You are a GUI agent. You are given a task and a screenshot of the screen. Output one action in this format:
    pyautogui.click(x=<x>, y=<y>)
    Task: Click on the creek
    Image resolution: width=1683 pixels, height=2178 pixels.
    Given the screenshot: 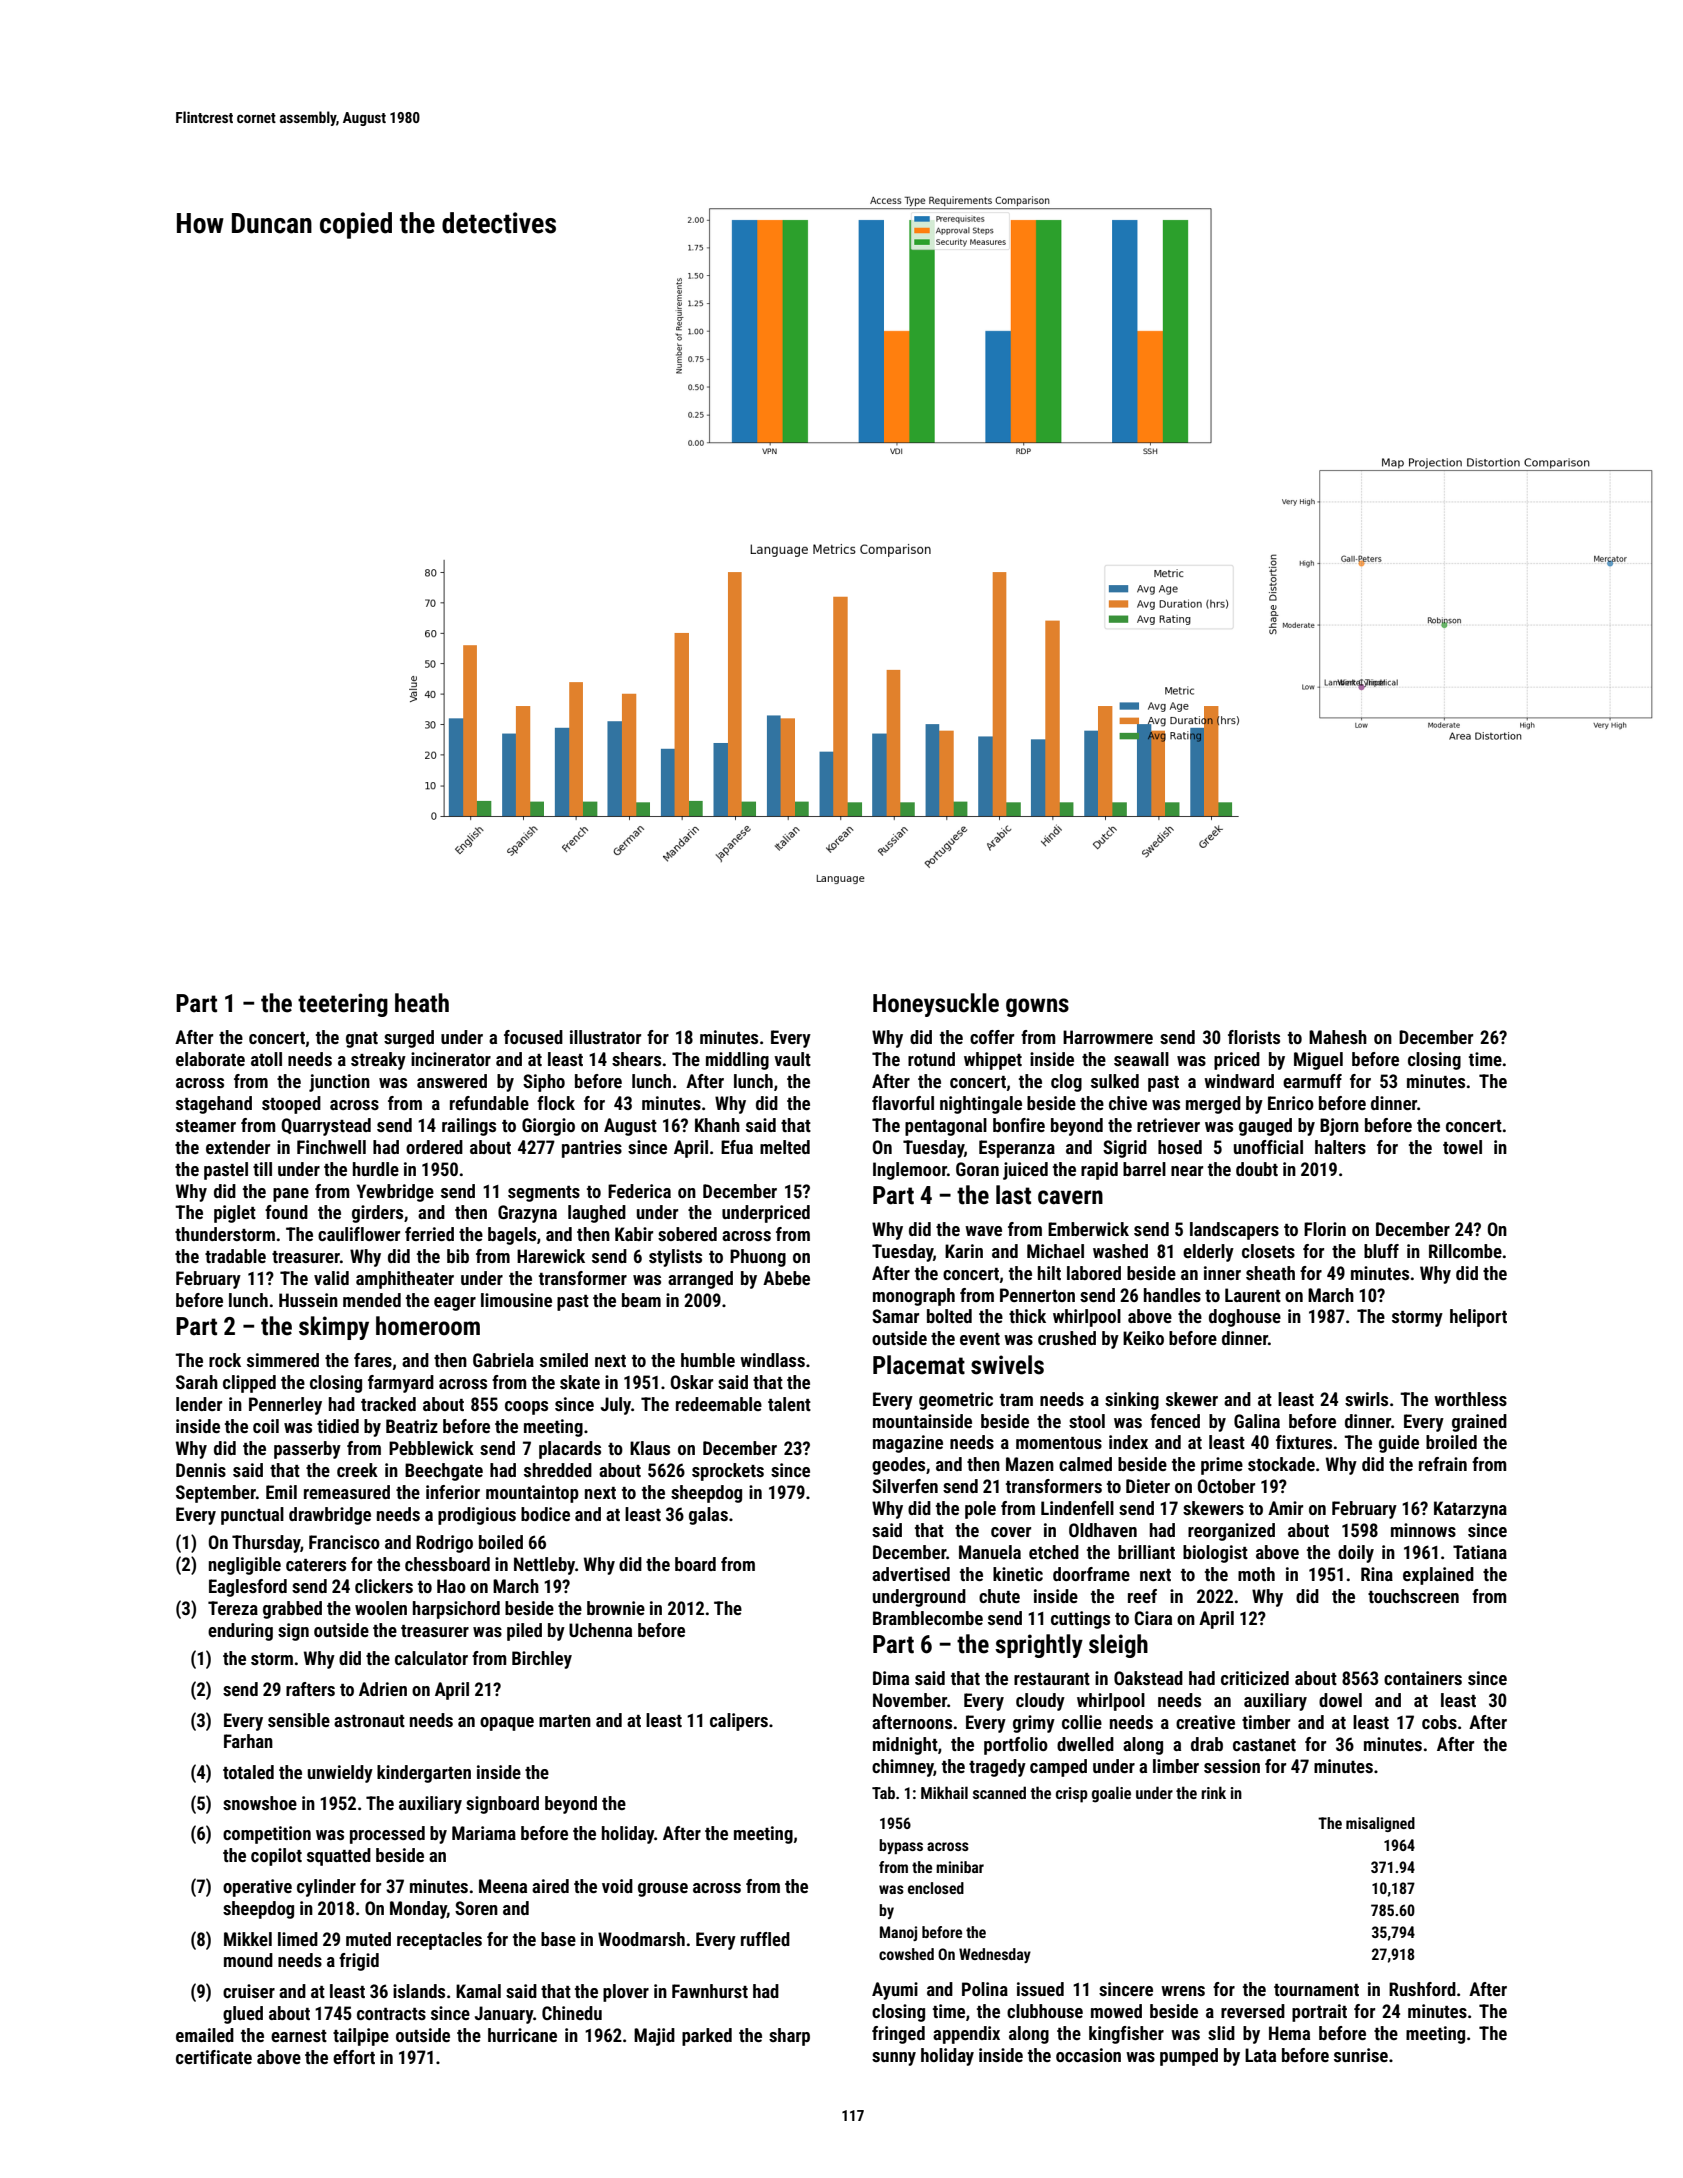 What is the action you would take?
    pyautogui.click(x=357, y=1470)
